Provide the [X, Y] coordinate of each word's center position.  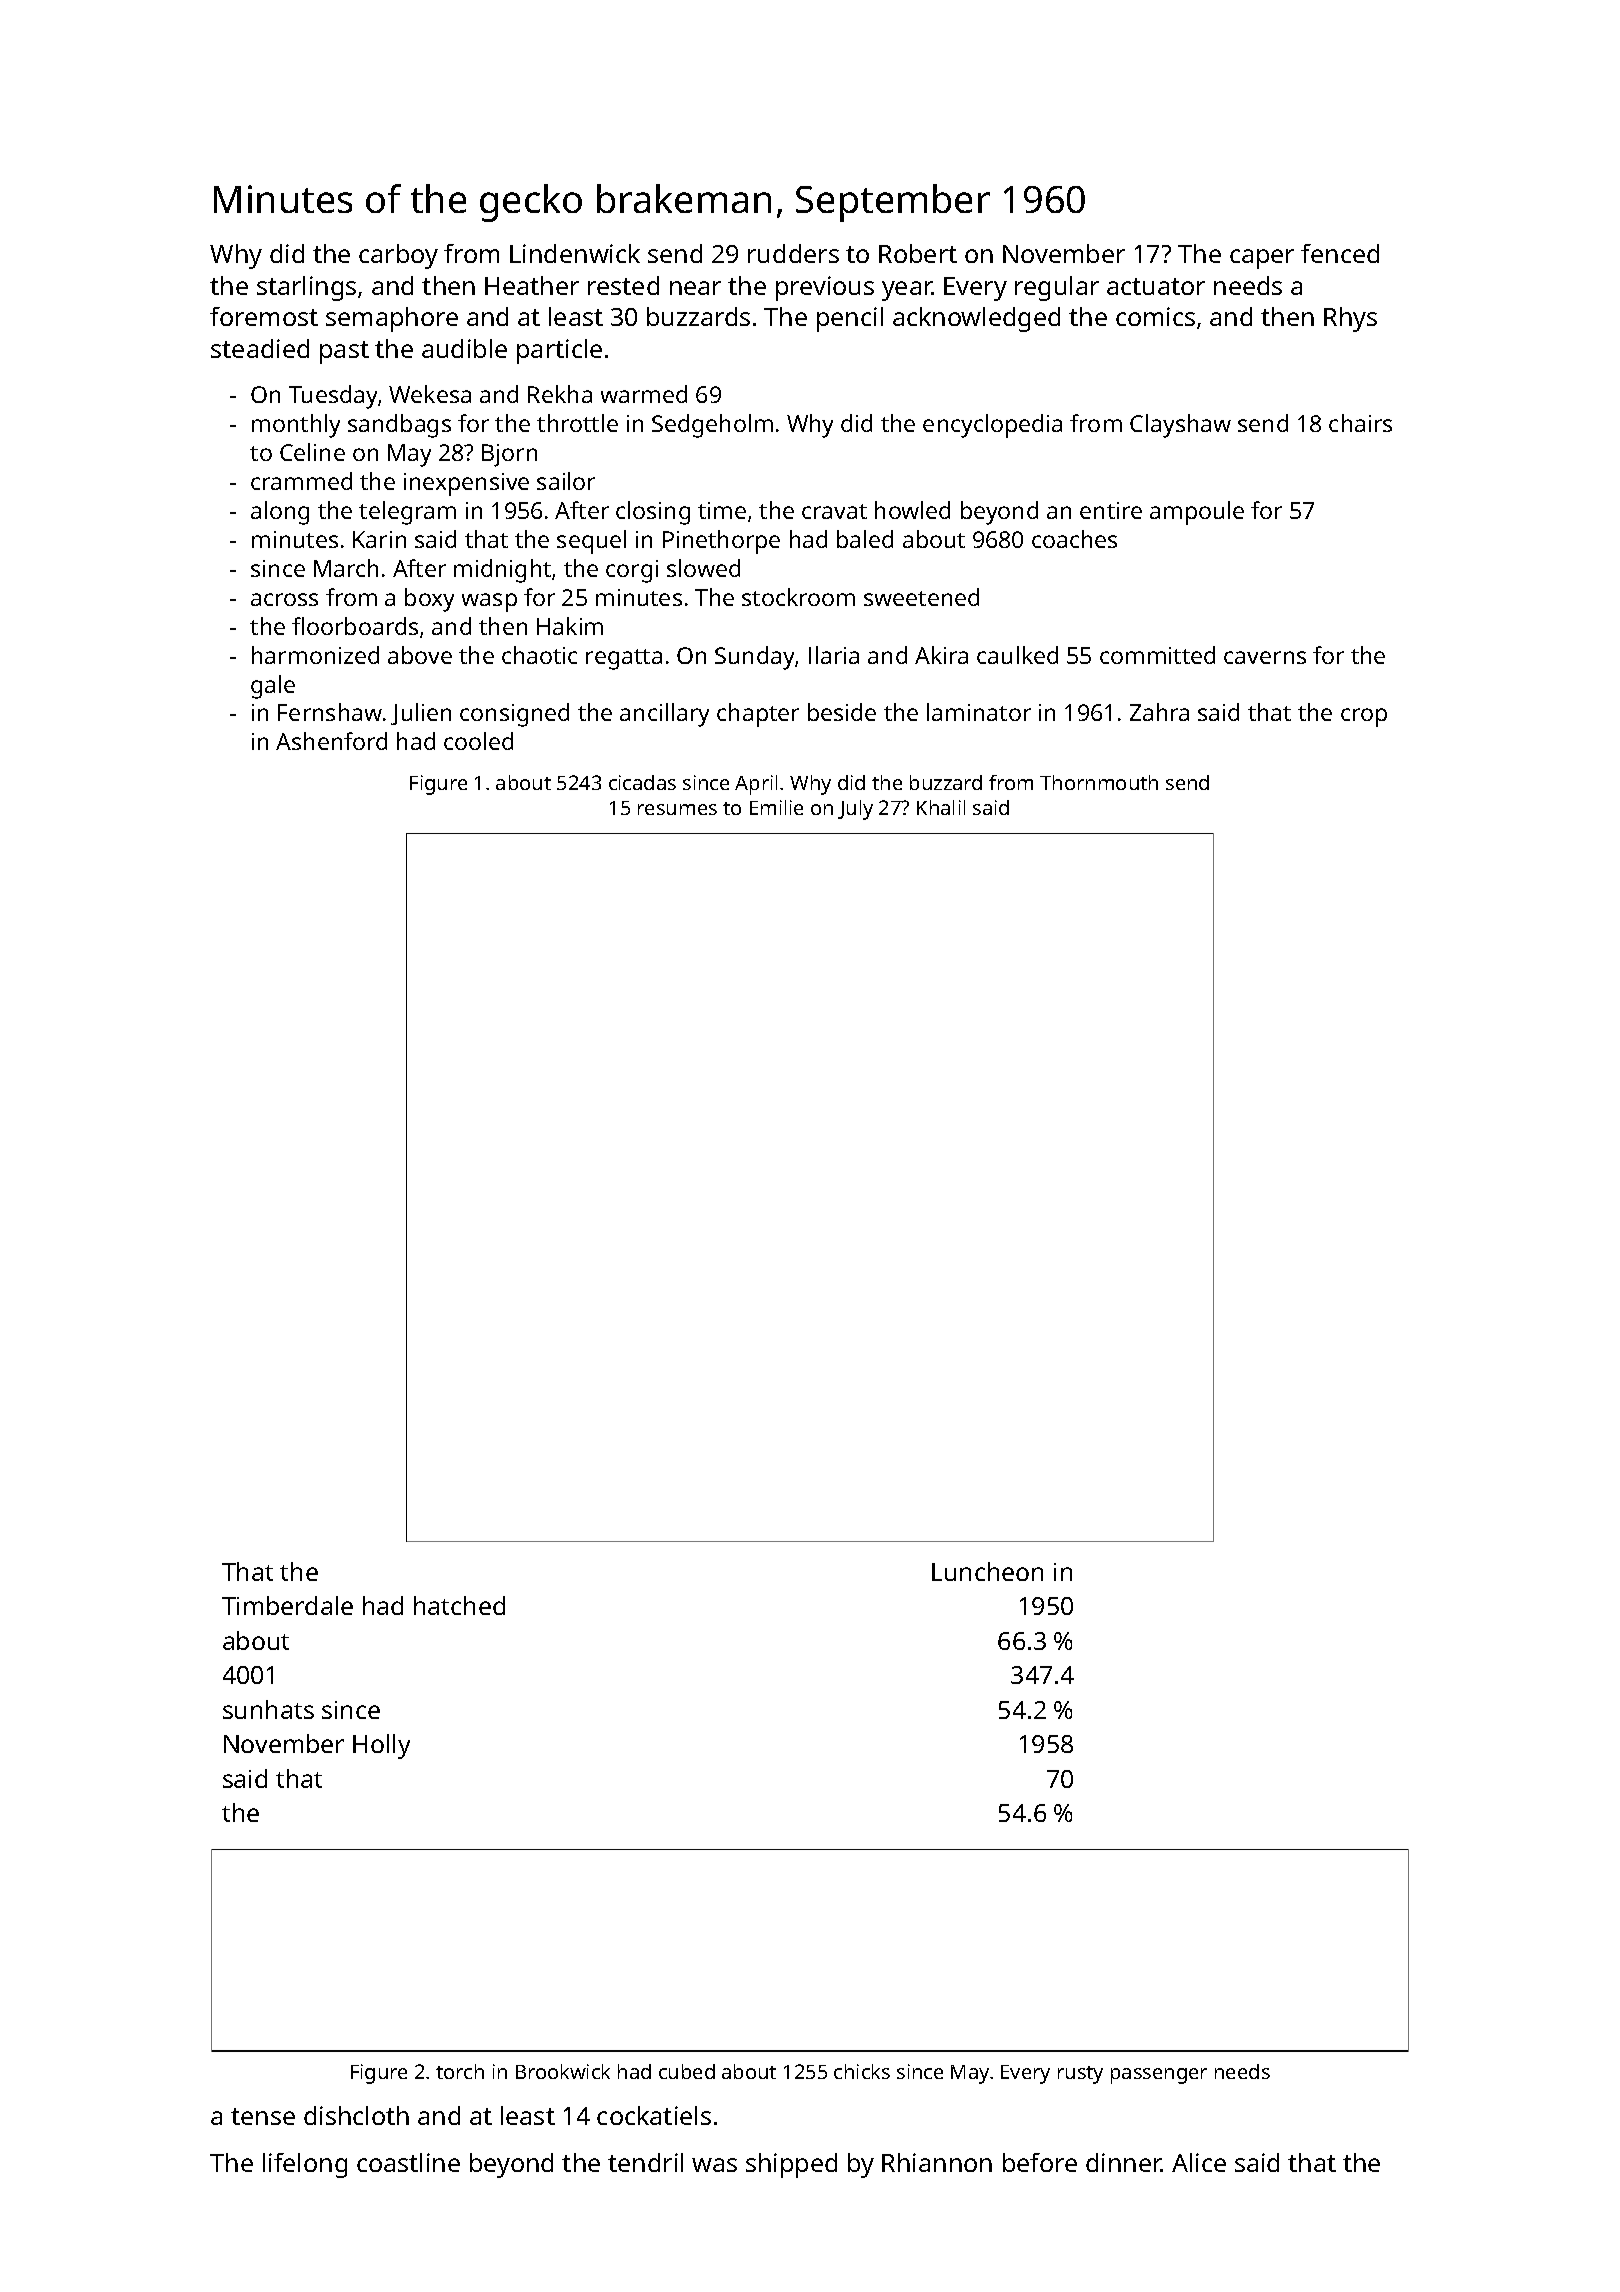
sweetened [921, 597]
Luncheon [987, 1571]
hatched [459, 1605]
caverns [1265, 657]
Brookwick [563, 2071]
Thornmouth [1099, 782]
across [284, 599]
